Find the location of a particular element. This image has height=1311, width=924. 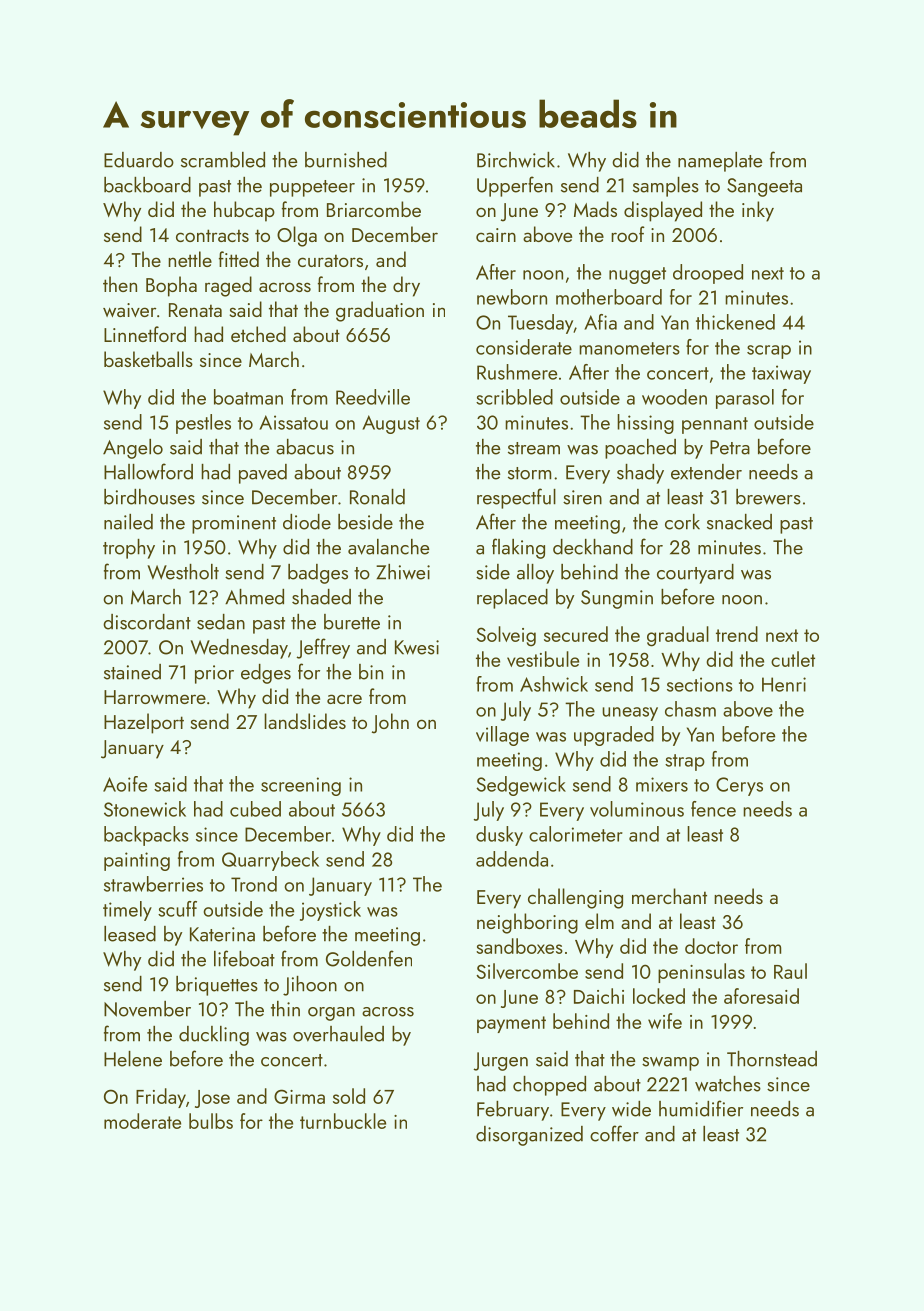

brewers is located at coordinates (768, 497).
